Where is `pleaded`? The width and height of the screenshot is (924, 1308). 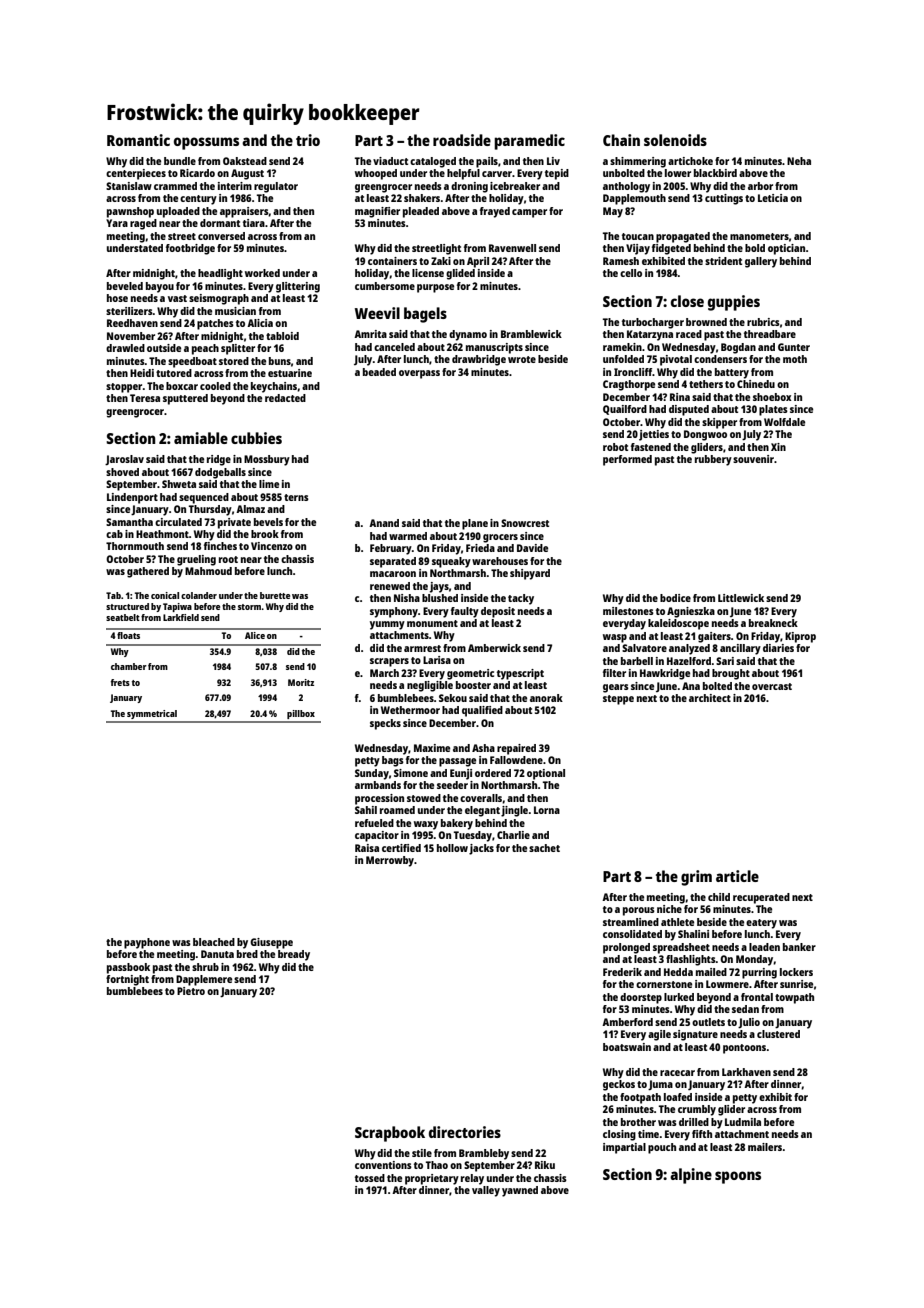 pleaded is located at coordinates (421, 212).
